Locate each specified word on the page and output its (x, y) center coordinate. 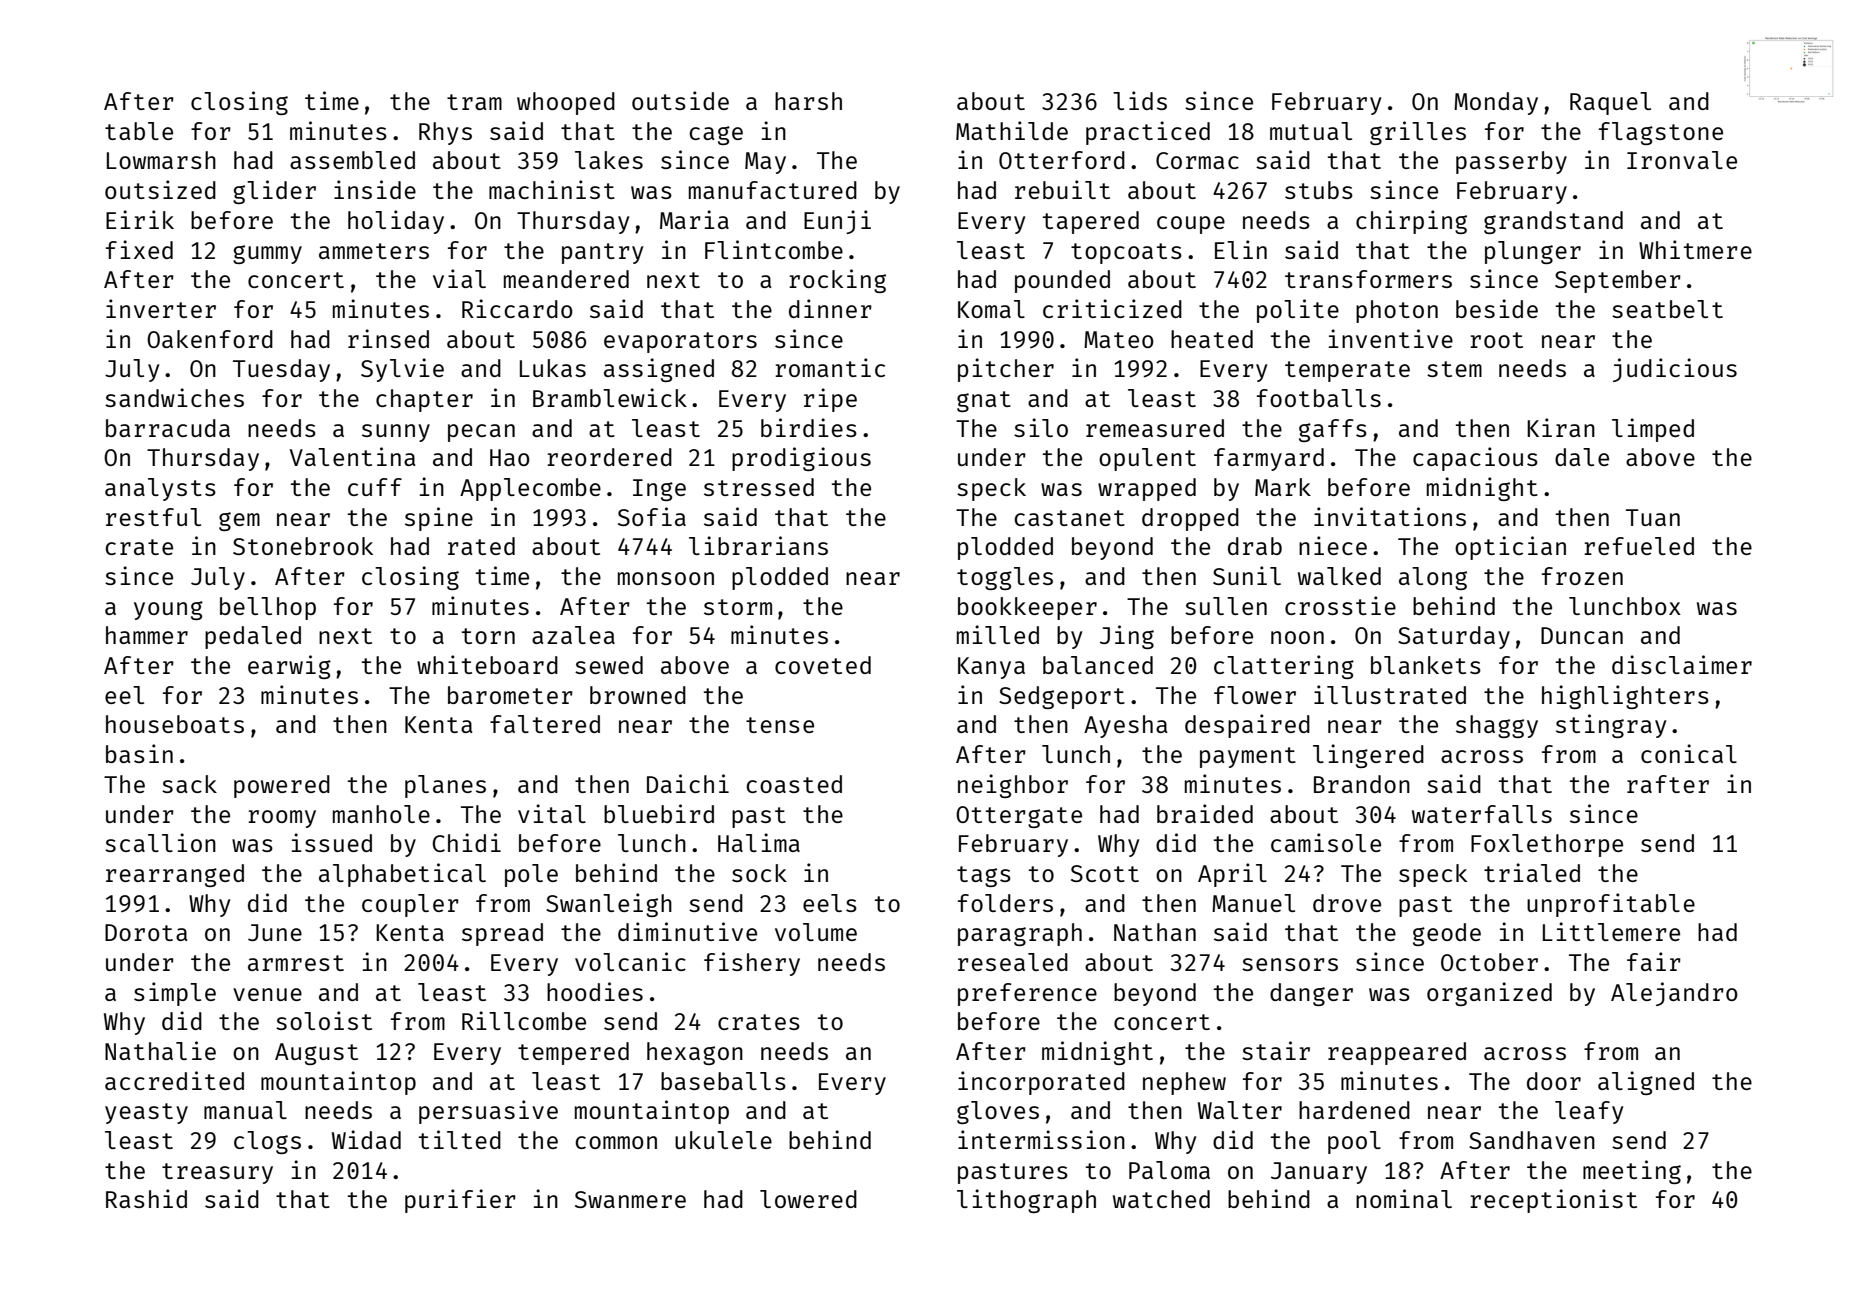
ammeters (374, 251)
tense (780, 725)
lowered (808, 1199)
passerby (1511, 162)
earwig (289, 667)
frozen (1582, 576)
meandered (566, 279)
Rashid (146, 1198)
